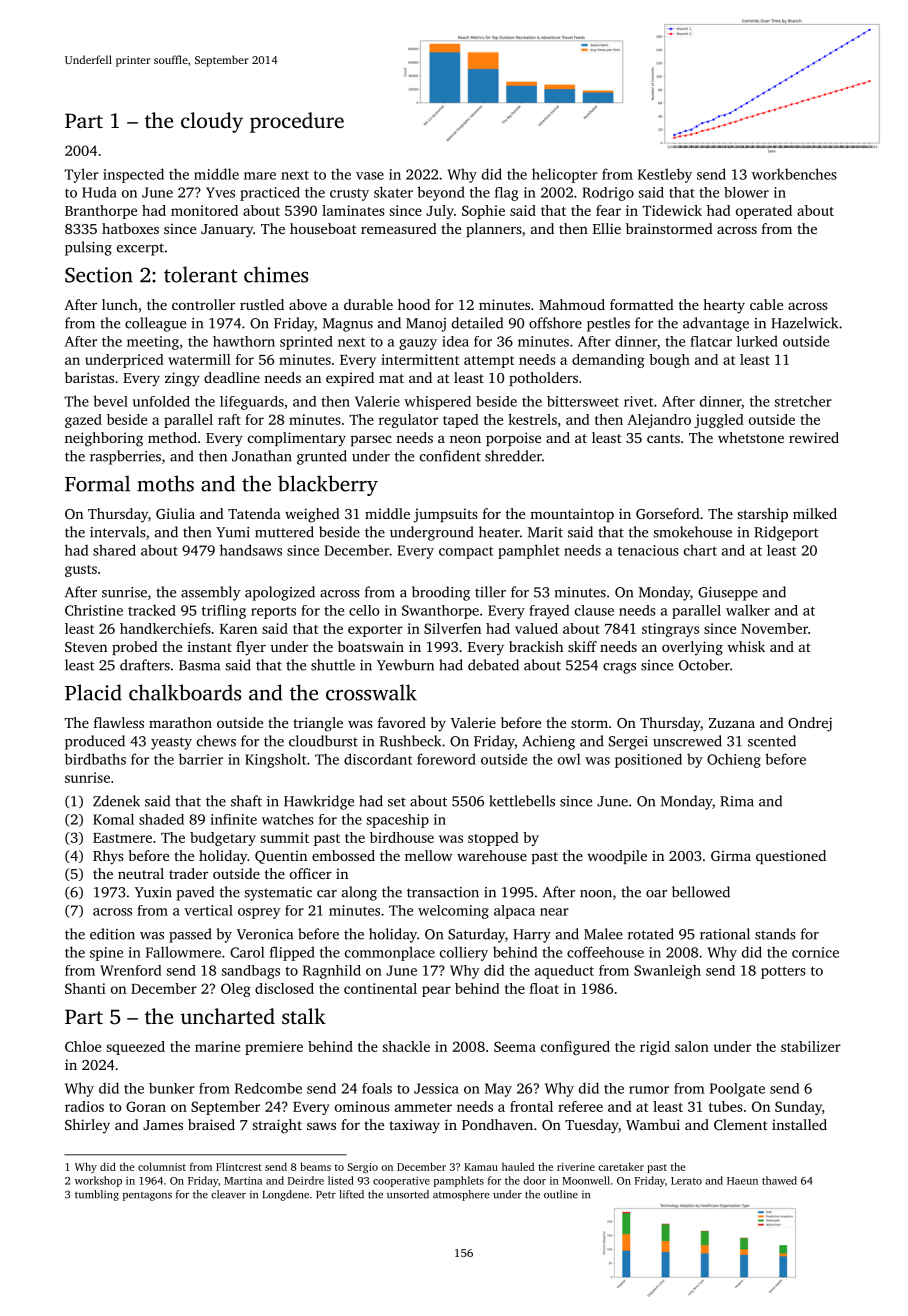 The height and width of the screenshot is (1316, 908). Describe the element at coordinates (582, 646) in the screenshot. I see `skiff` at that location.
